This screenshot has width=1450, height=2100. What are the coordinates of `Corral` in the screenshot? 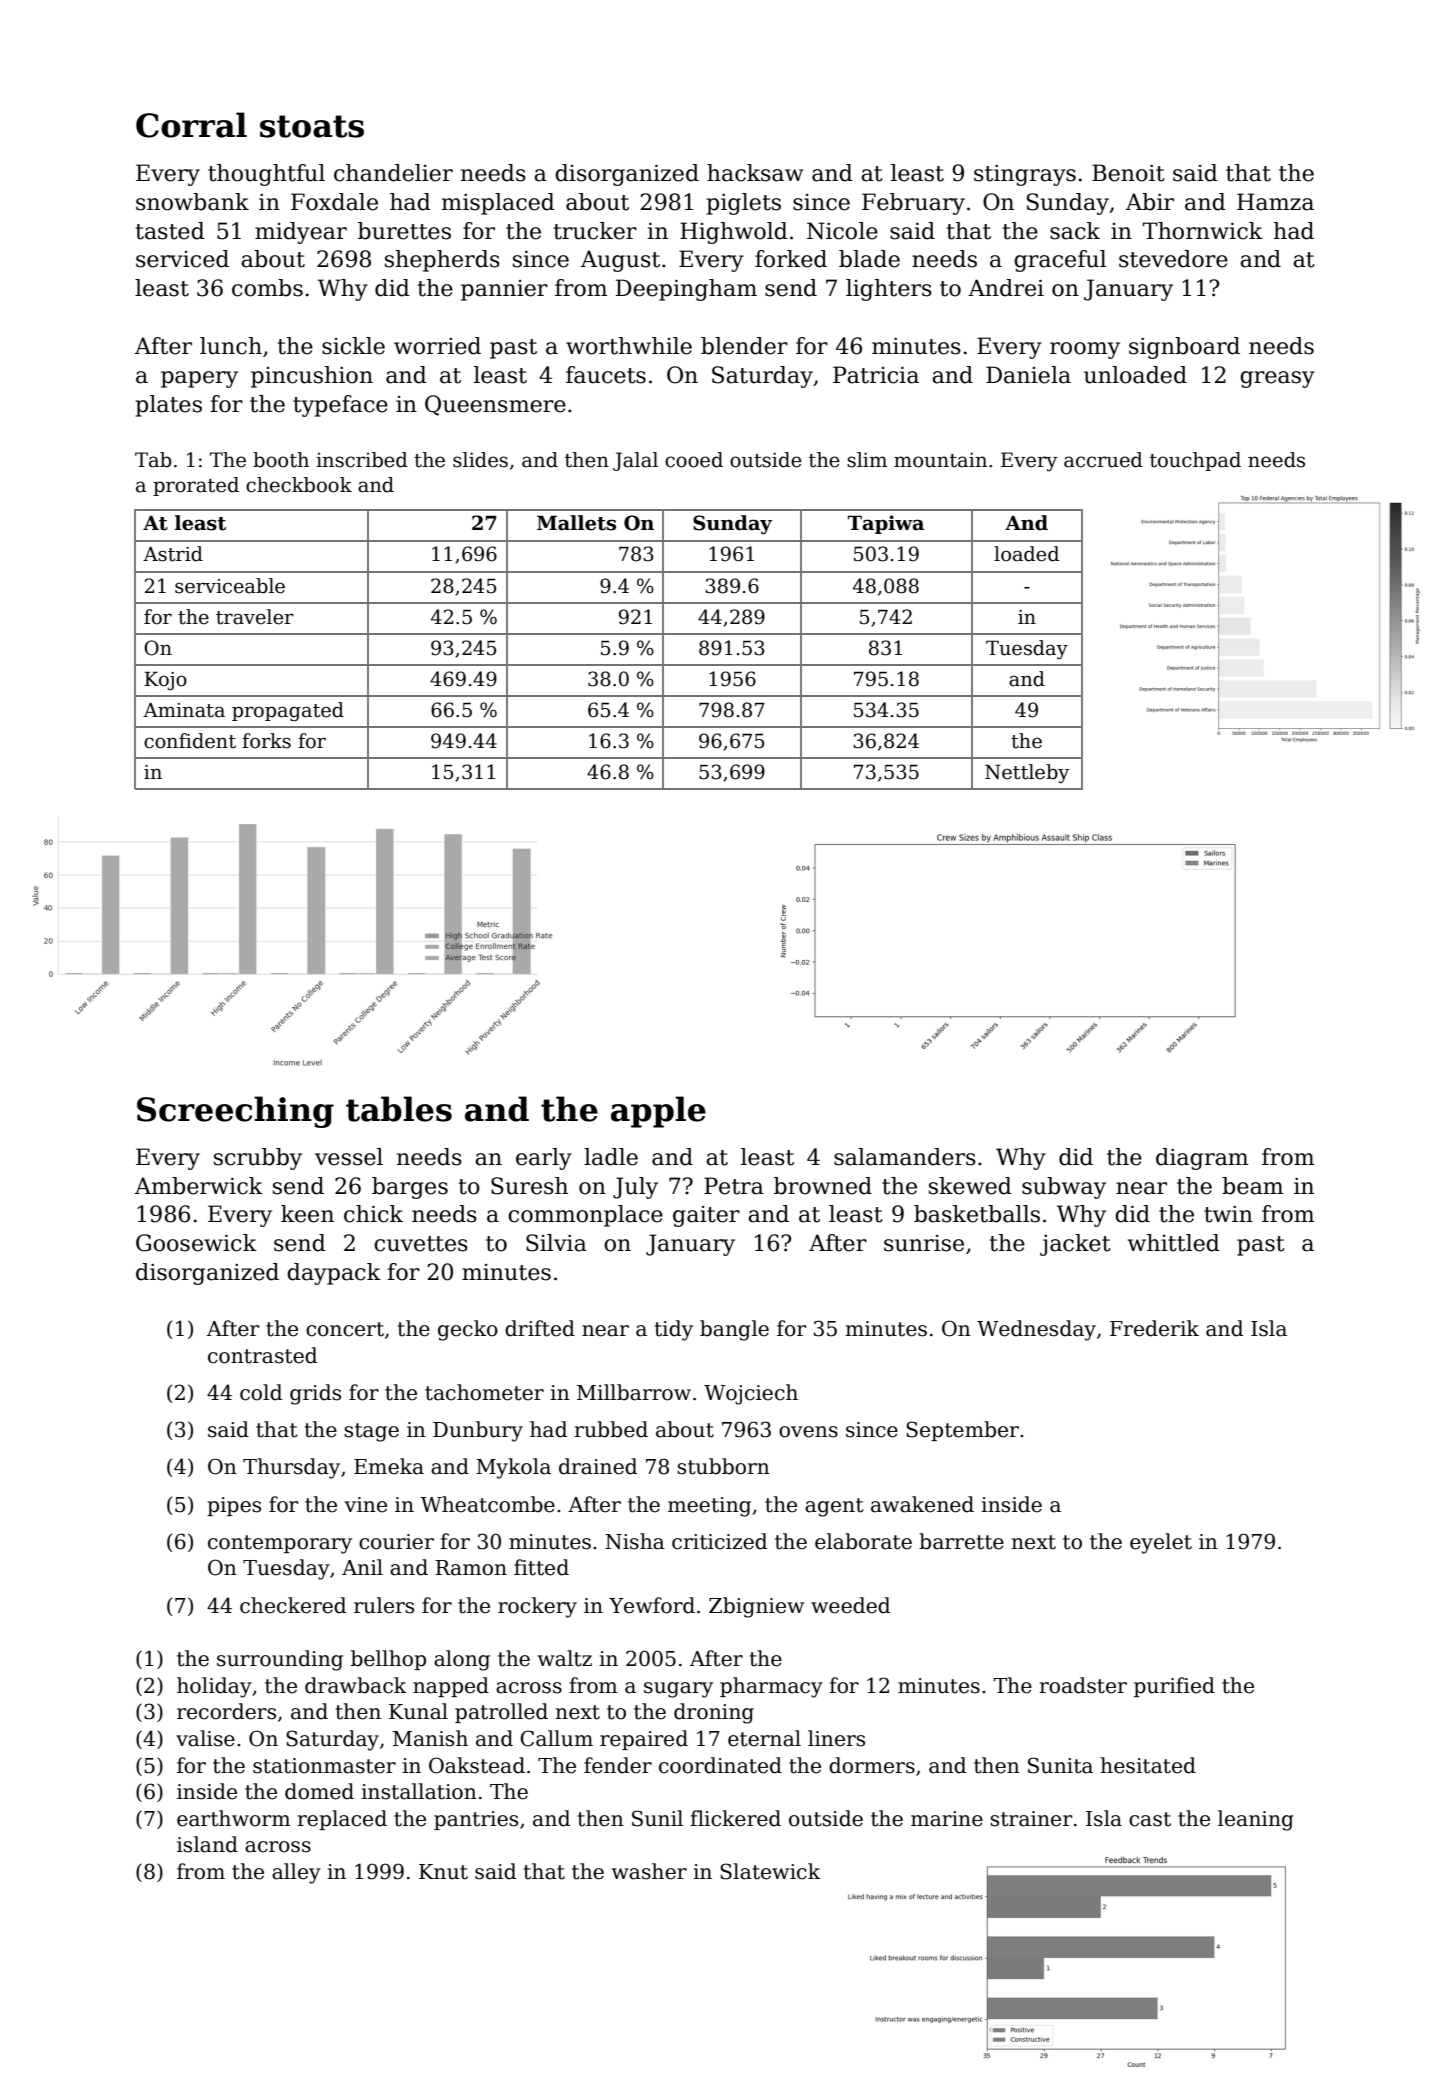 It's located at (191, 125).
